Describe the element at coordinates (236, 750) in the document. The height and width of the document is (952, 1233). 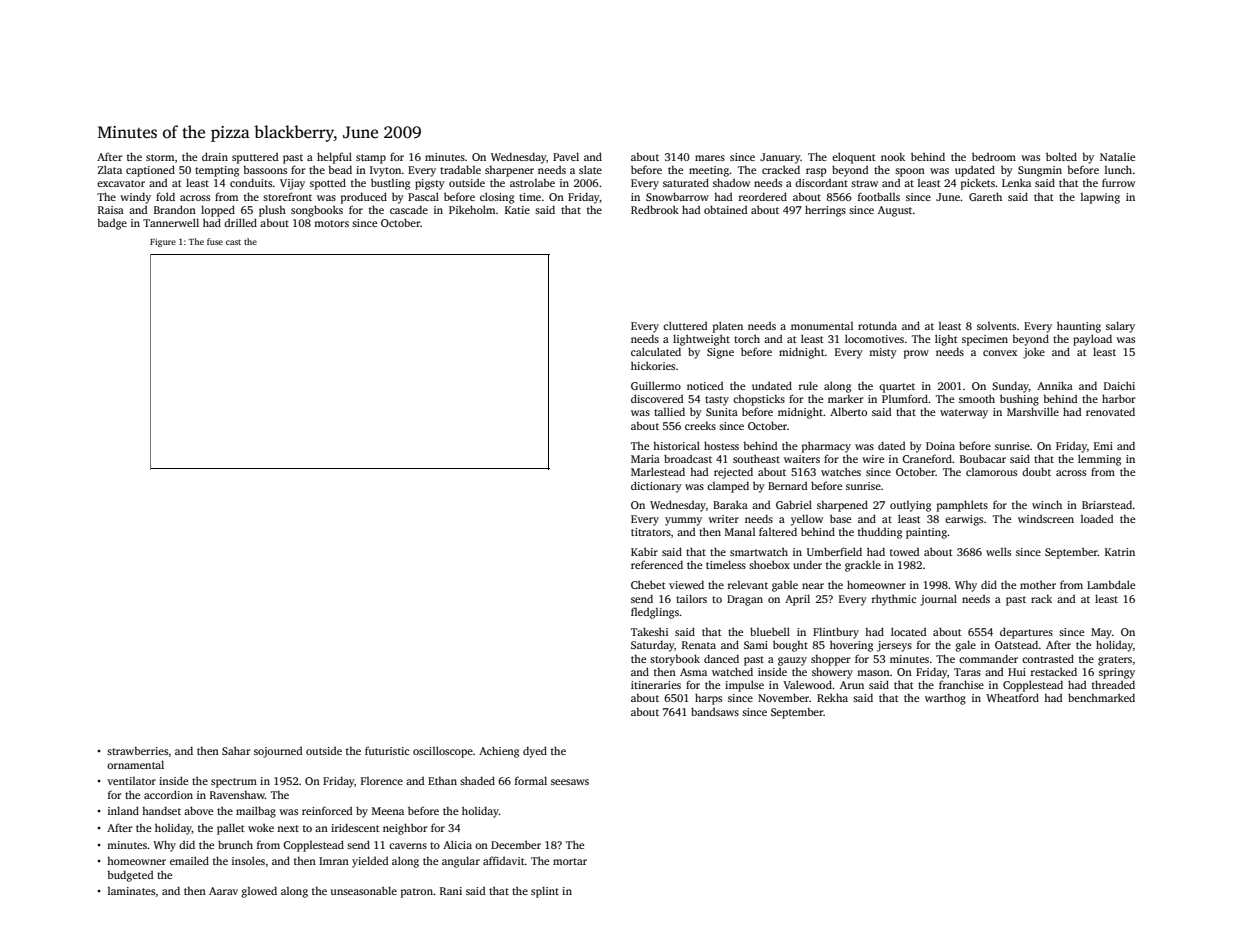
I see `Sahar` at that location.
